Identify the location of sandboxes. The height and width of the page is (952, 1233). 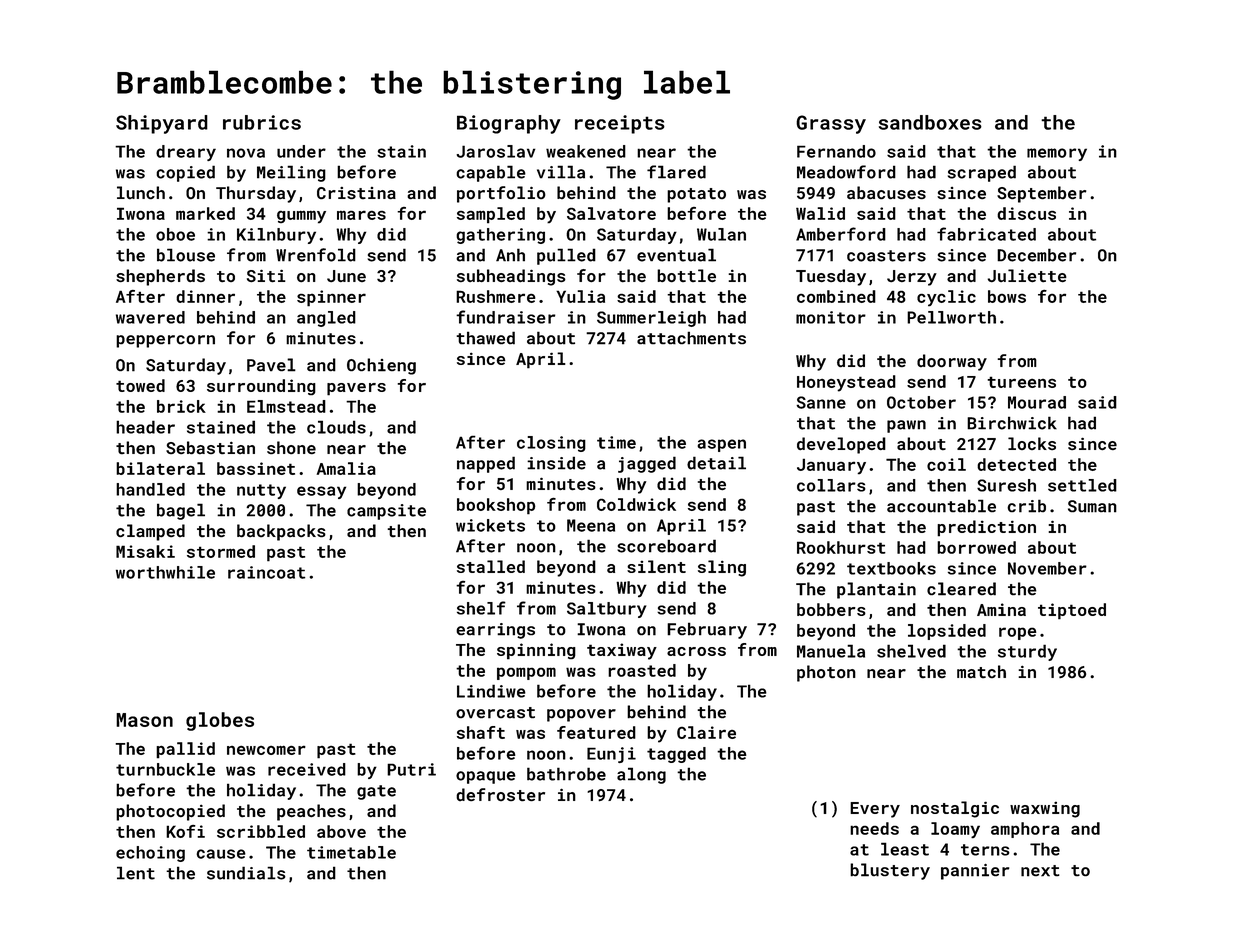
(930, 122).
